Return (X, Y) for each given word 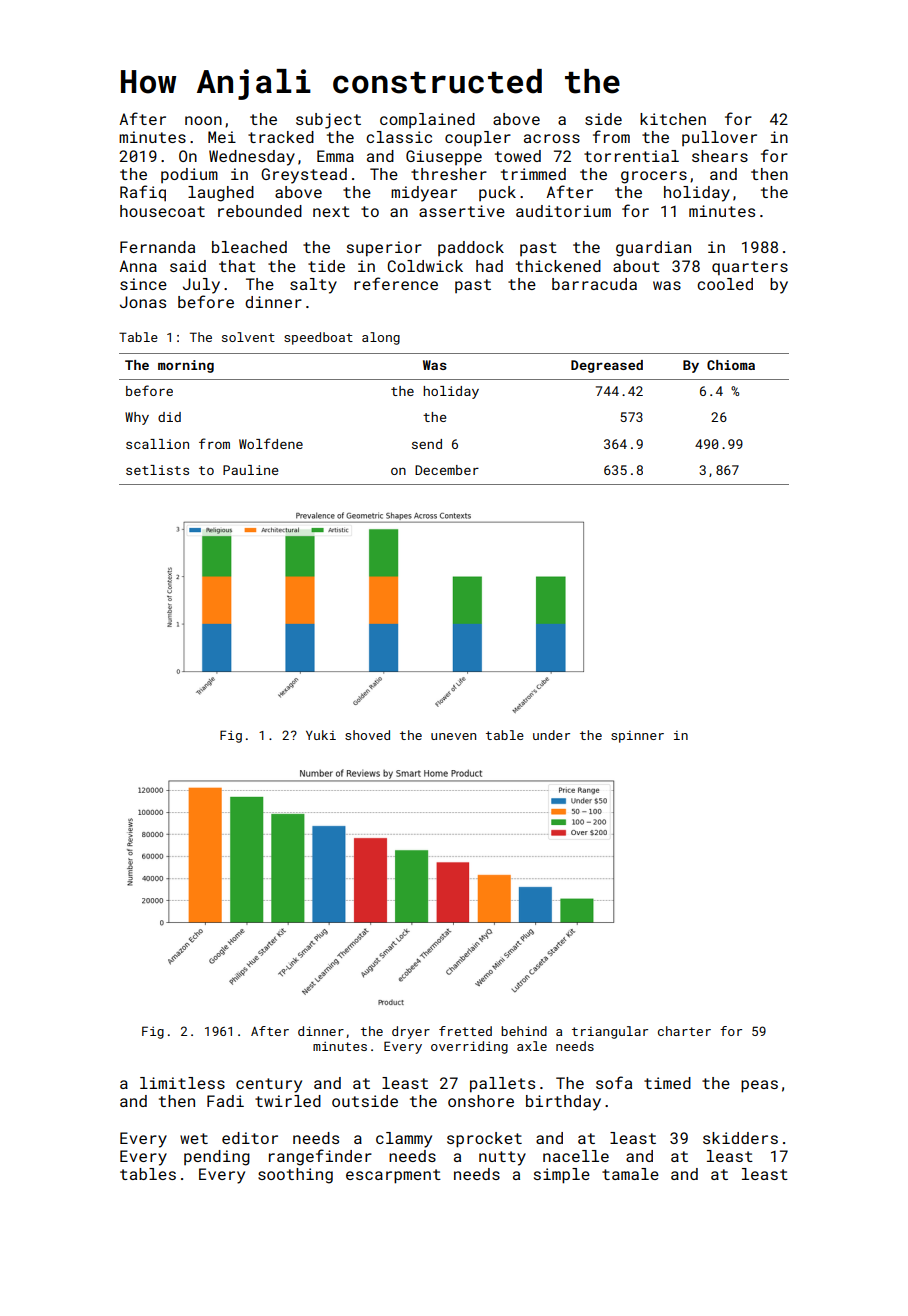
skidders (740, 1138)
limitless (182, 1083)
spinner (637, 736)
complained (427, 120)
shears (720, 156)
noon (203, 120)
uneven (453, 736)
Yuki (321, 735)
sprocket (484, 1140)
